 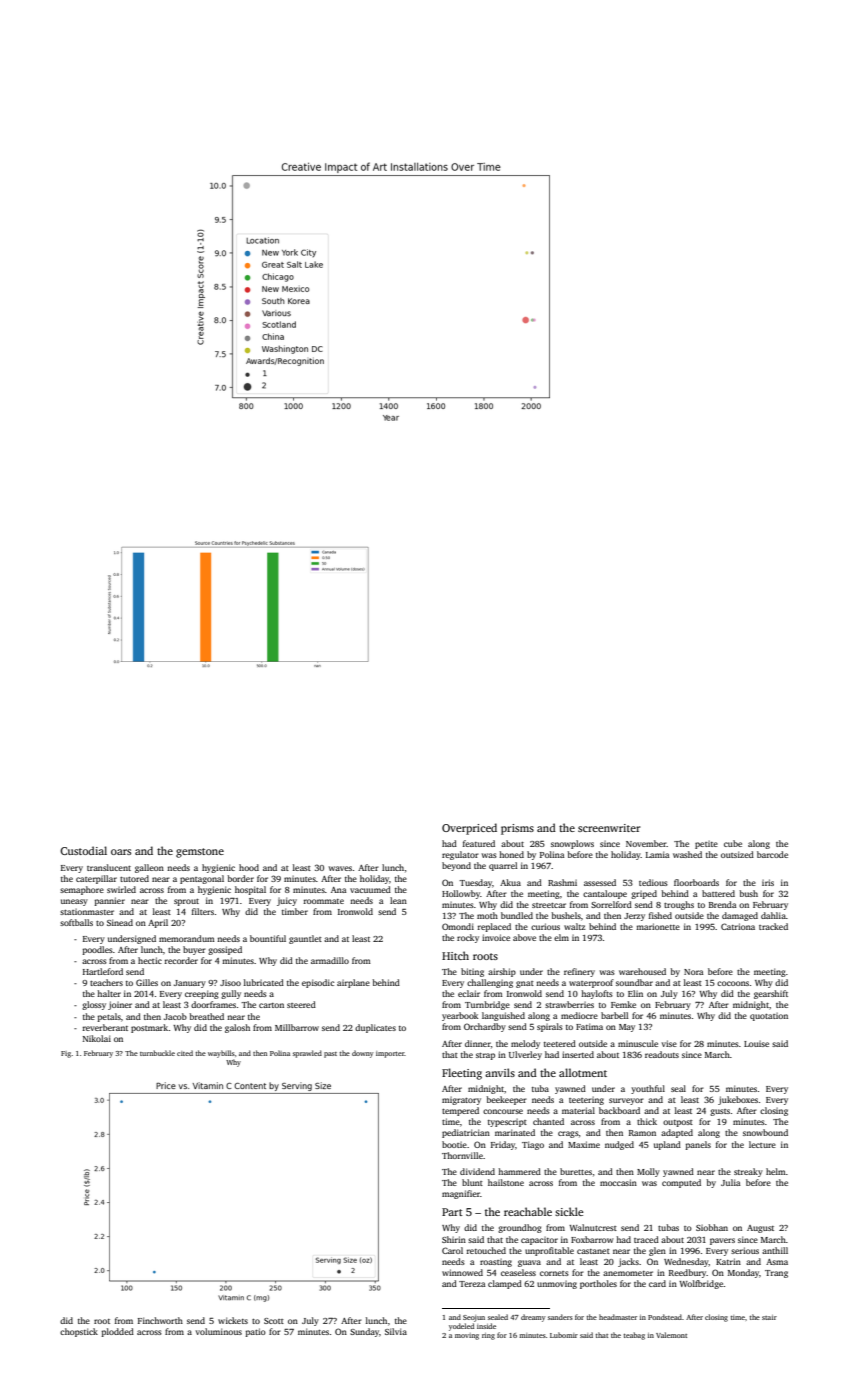 What do you see at coordinates (97, 1038) in the image?
I see `Nikolai` at bounding box center [97, 1038].
